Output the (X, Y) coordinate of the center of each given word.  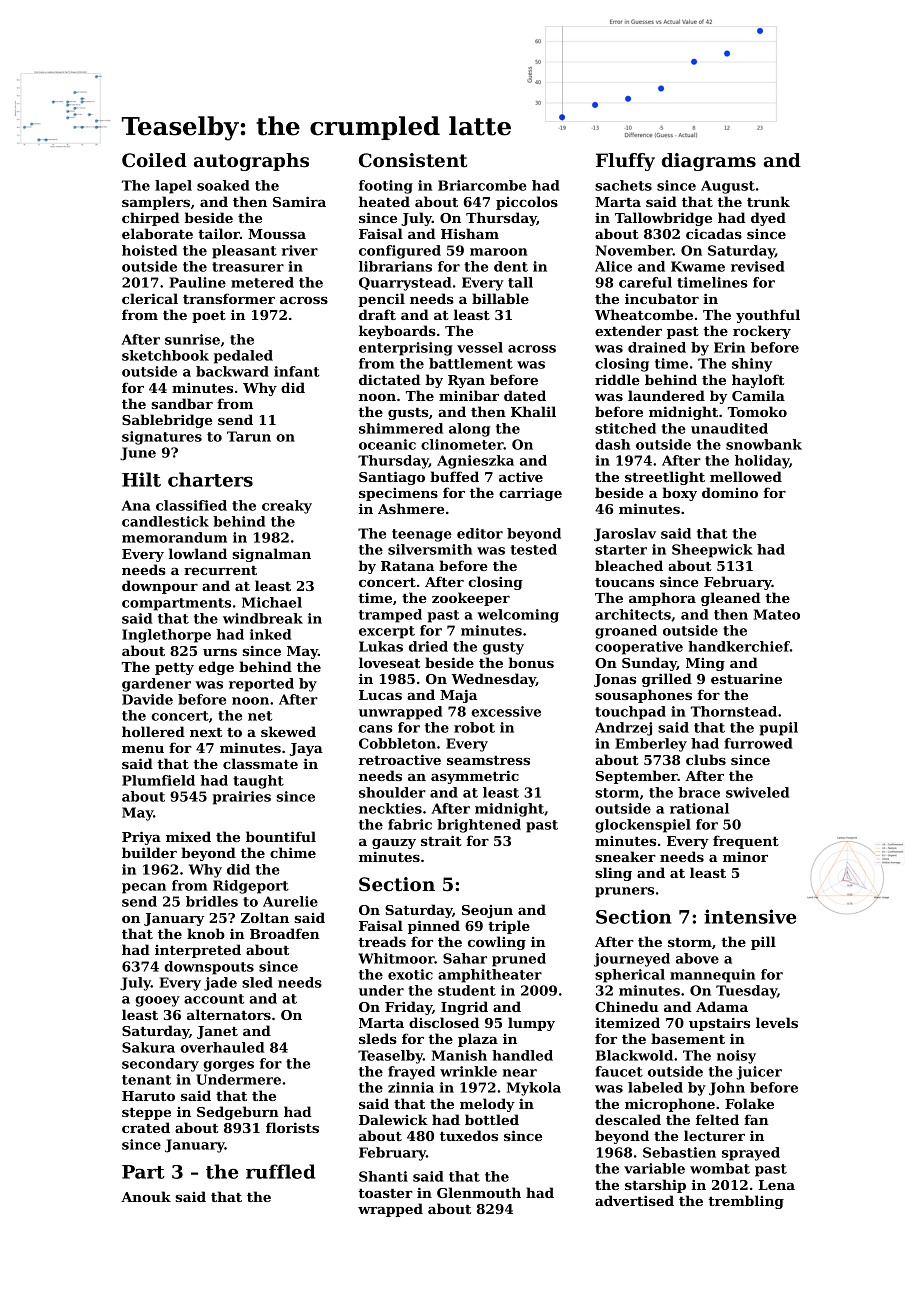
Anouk (146, 1196)
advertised (634, 1200)
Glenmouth (479, 1192)
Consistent (413, 160)
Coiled (154, 160)
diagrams (709, 162)
